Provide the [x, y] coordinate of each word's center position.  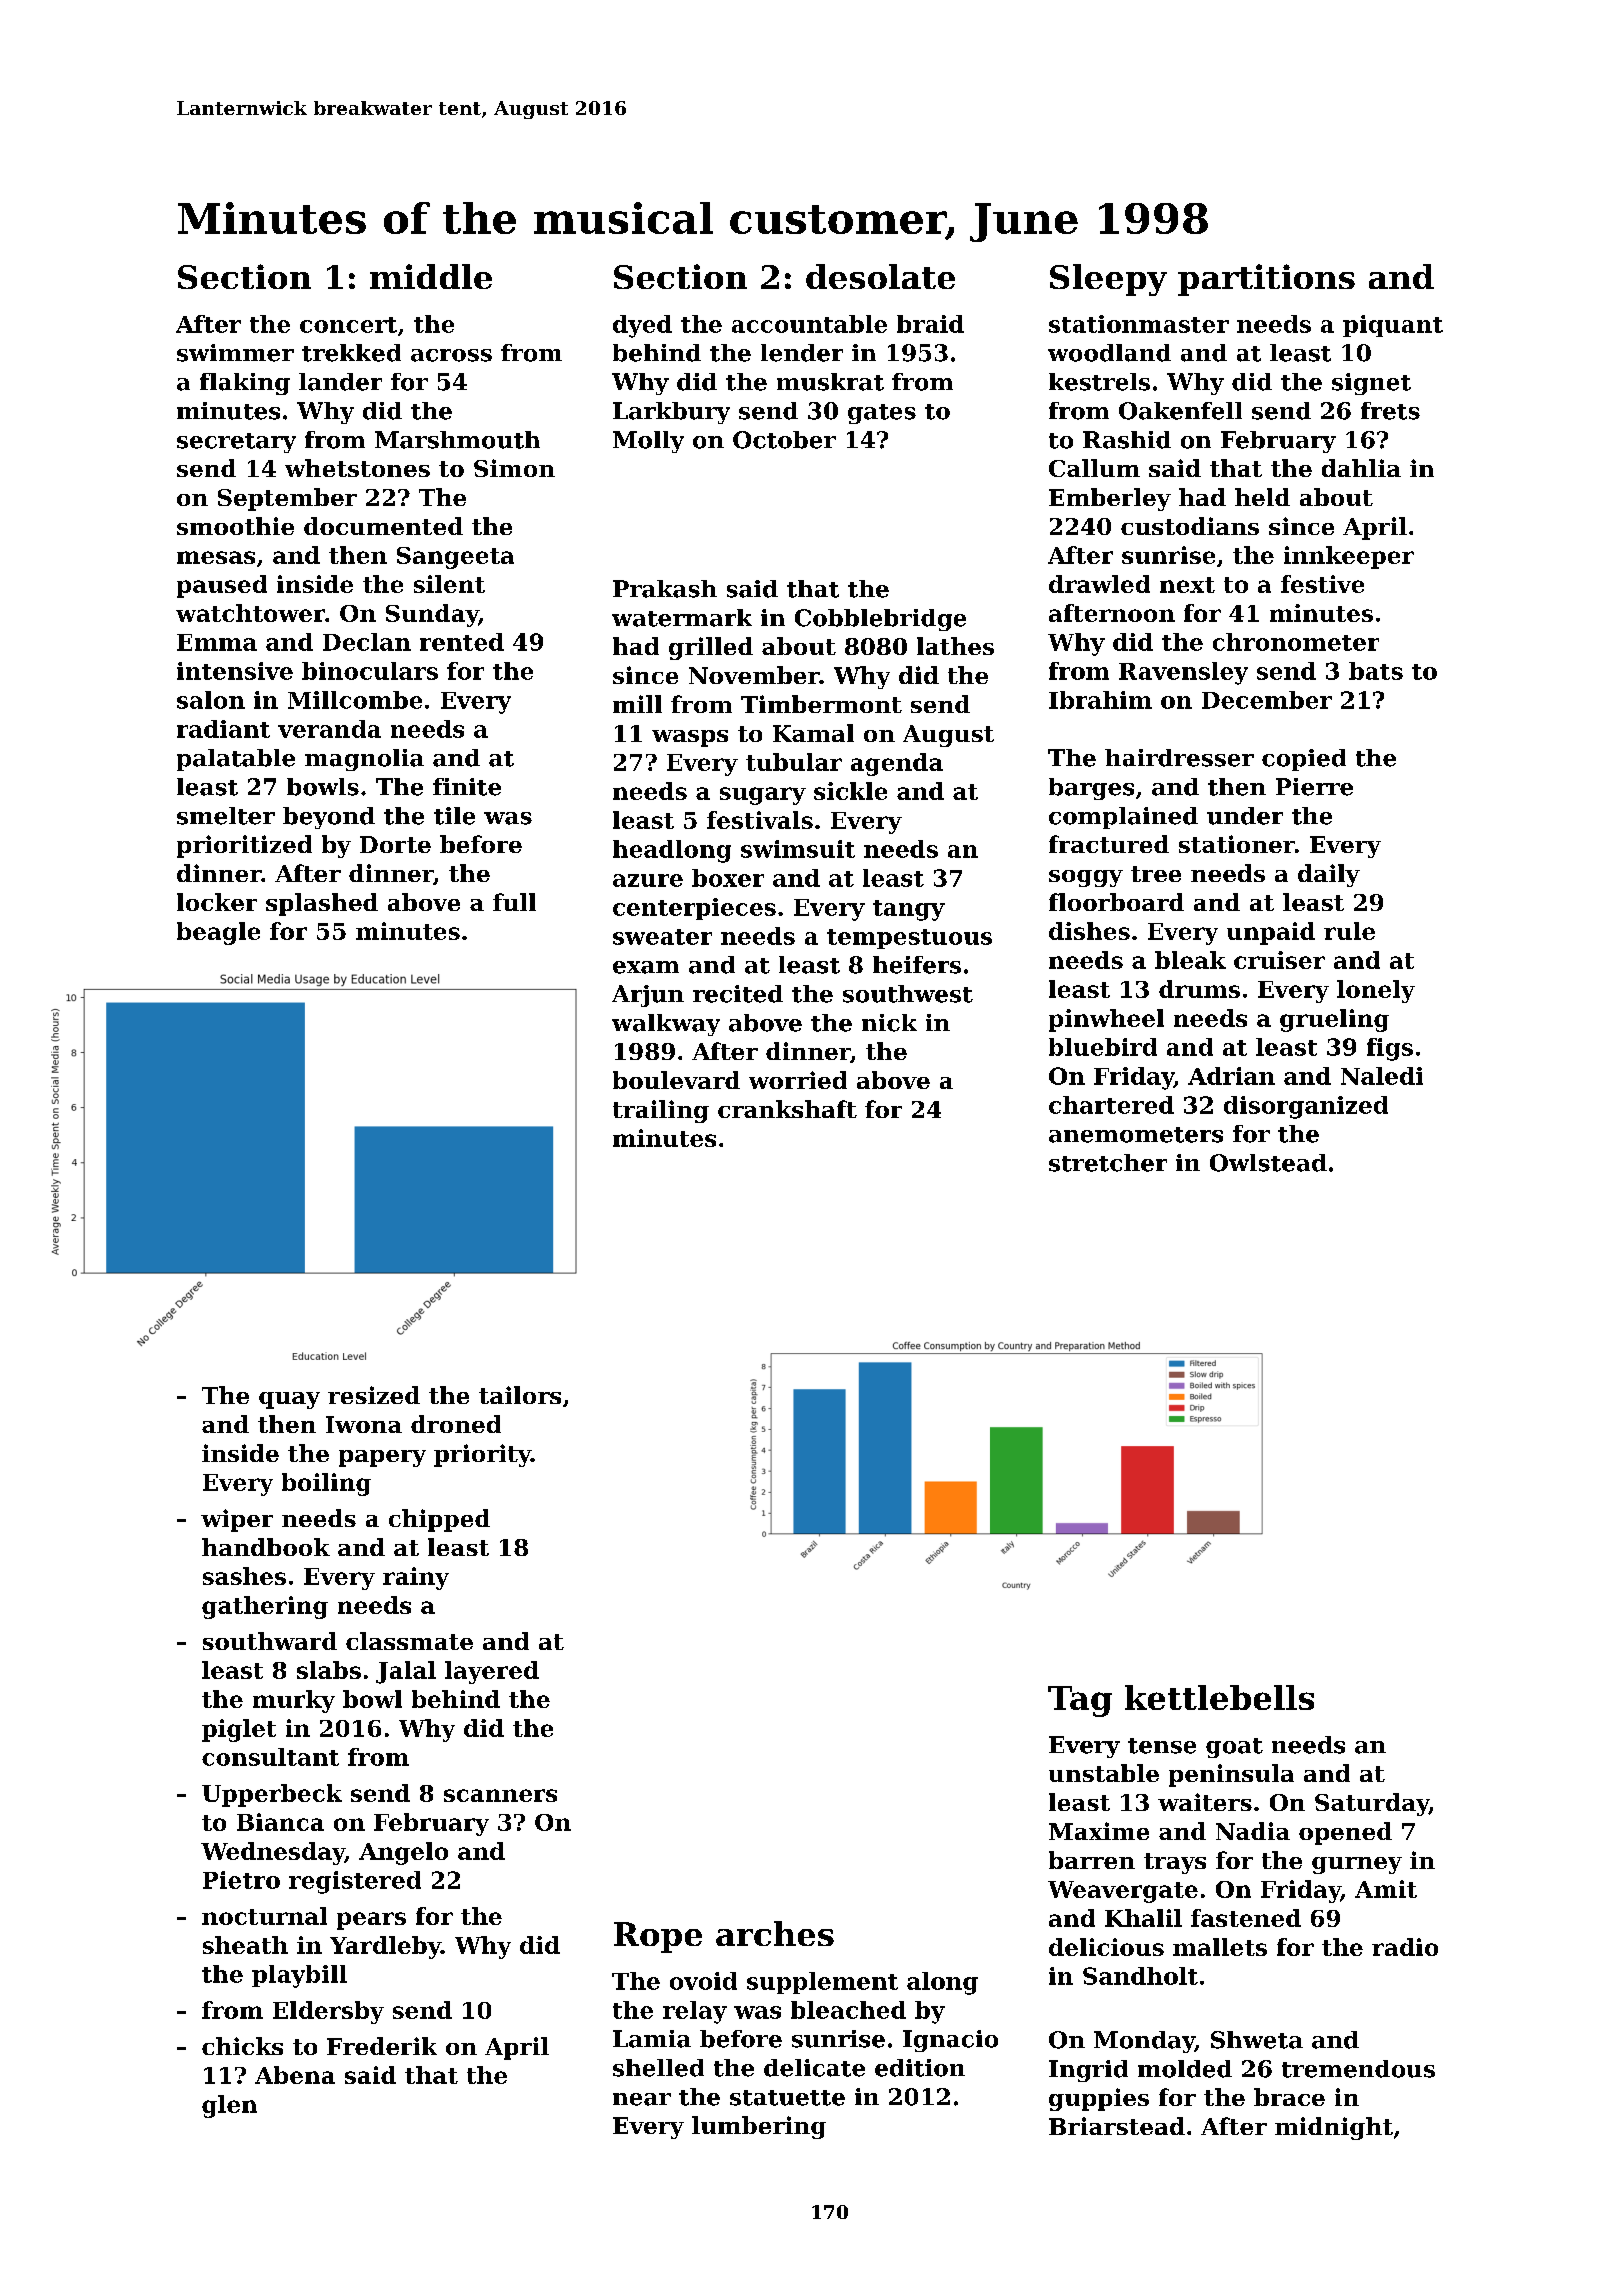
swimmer [235, 353]
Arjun [648, 996]
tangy [909, 910]
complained [1123, 818]
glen [229, 2106]
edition [920, 2068]
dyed [642, 326]
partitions [1266, 280]
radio [1405, 1947]
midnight [1334, 2128]
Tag [1080, 1701]
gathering [265, 1607]
